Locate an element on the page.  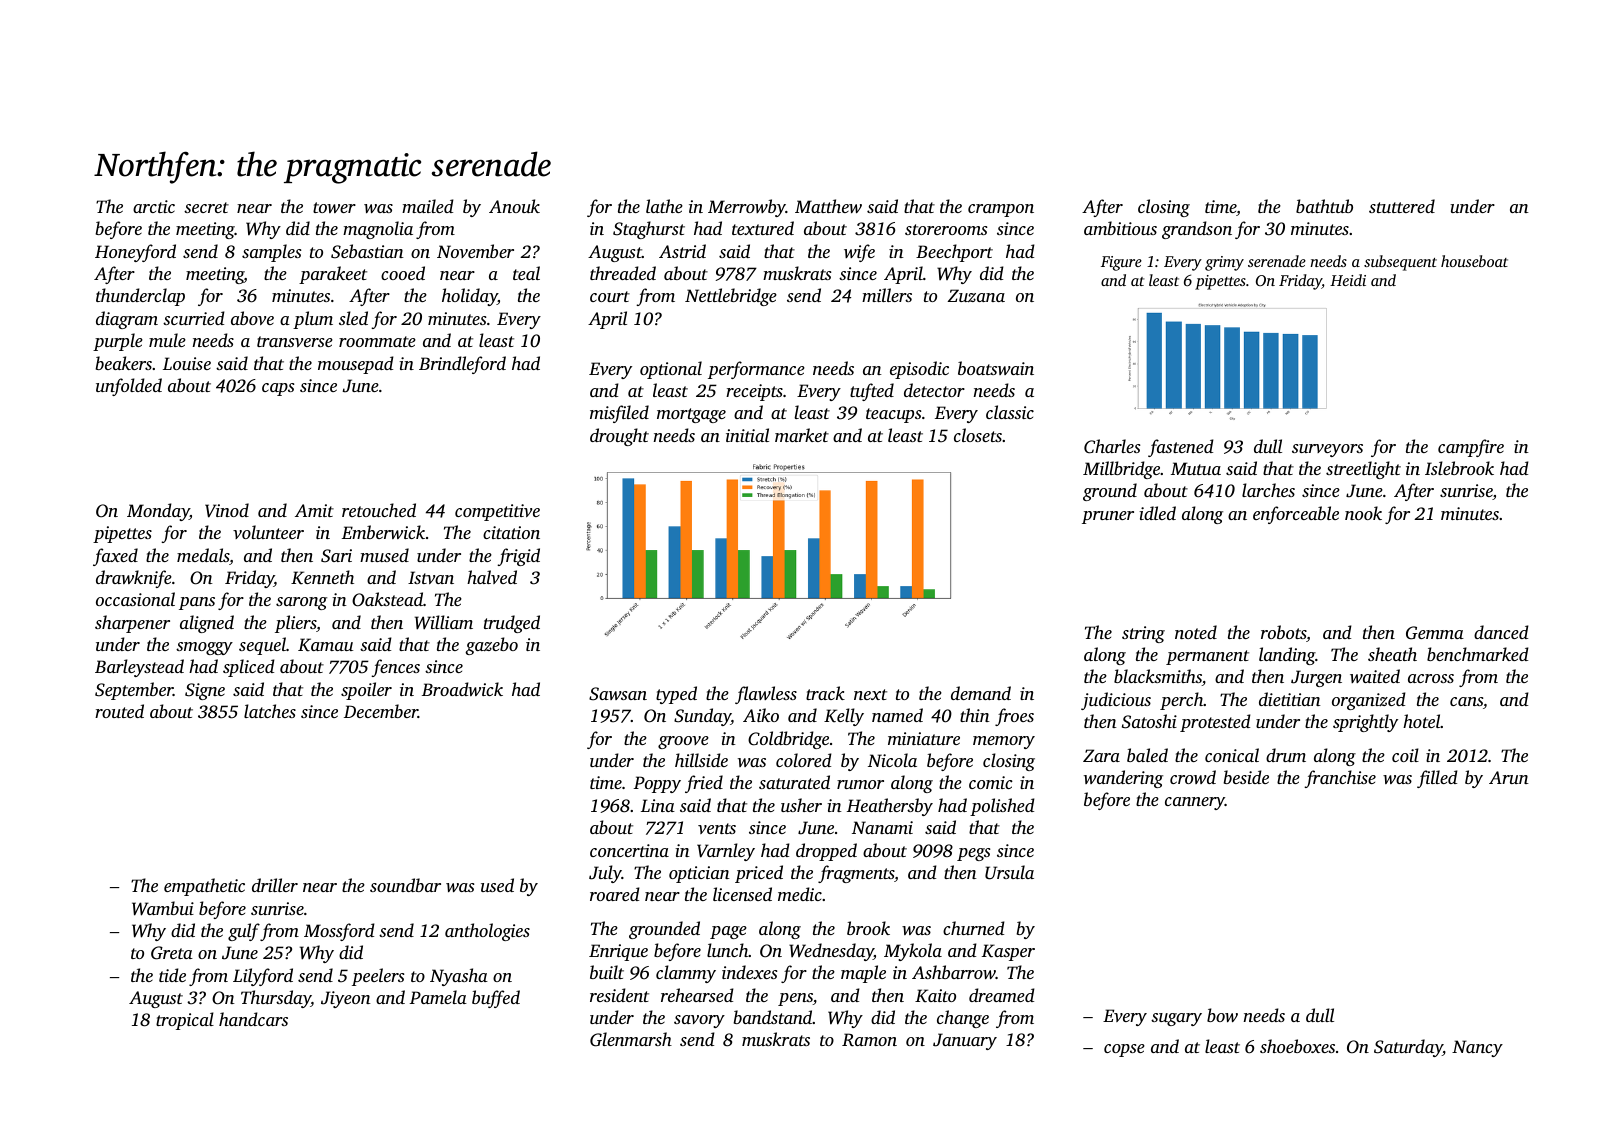
Glenmarsh is located at coordinates (631, 1039).
